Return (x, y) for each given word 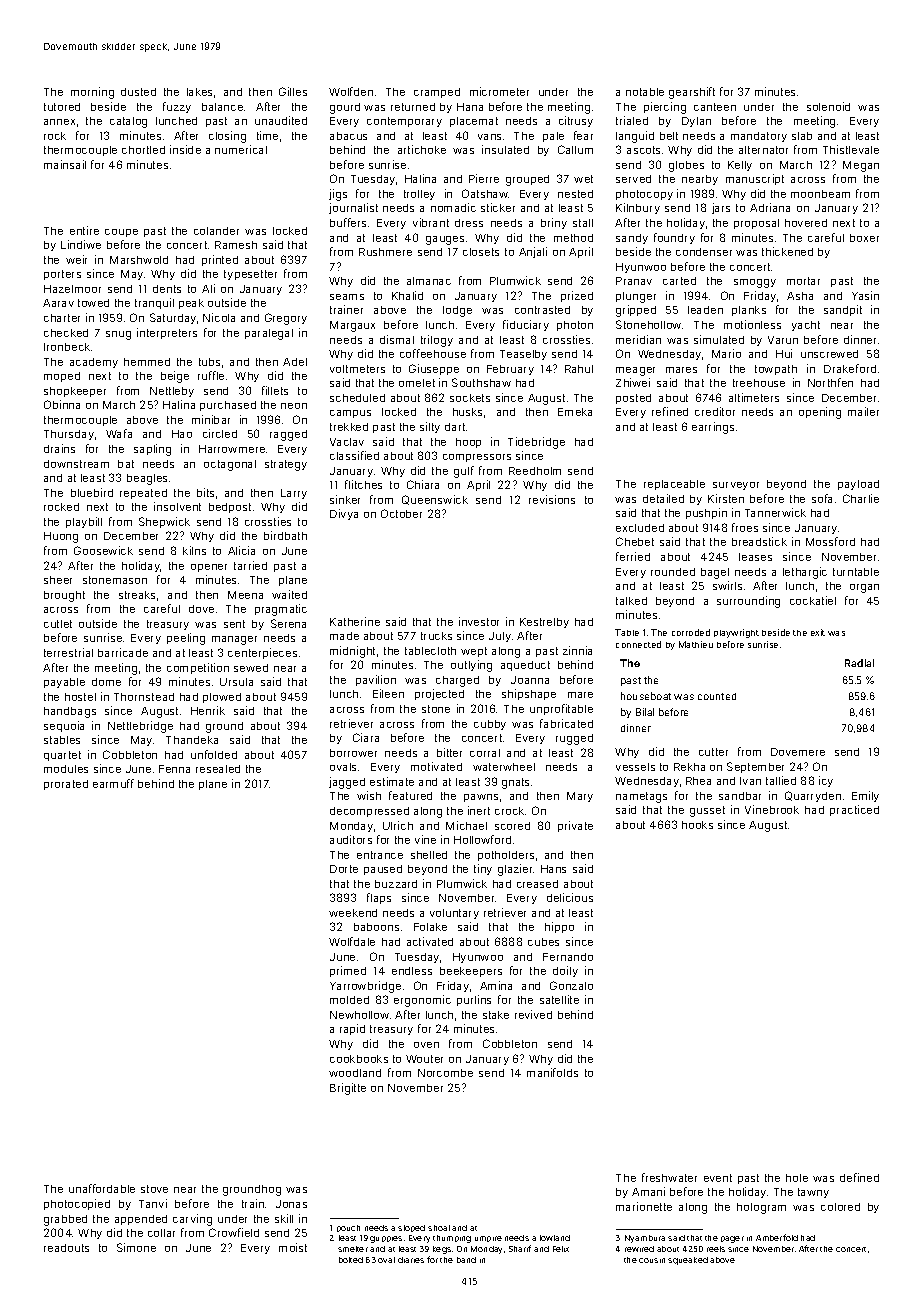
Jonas (291, 1204)
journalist (353, 208)
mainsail (65, 164)
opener (209, 568)
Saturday (173, 318)
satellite (559, 999)
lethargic (805, 573)
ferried (633, 556)
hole (797, 1178)
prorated (66, 785)
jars (721, 208)
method (573, 238)
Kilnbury (638, 208)
